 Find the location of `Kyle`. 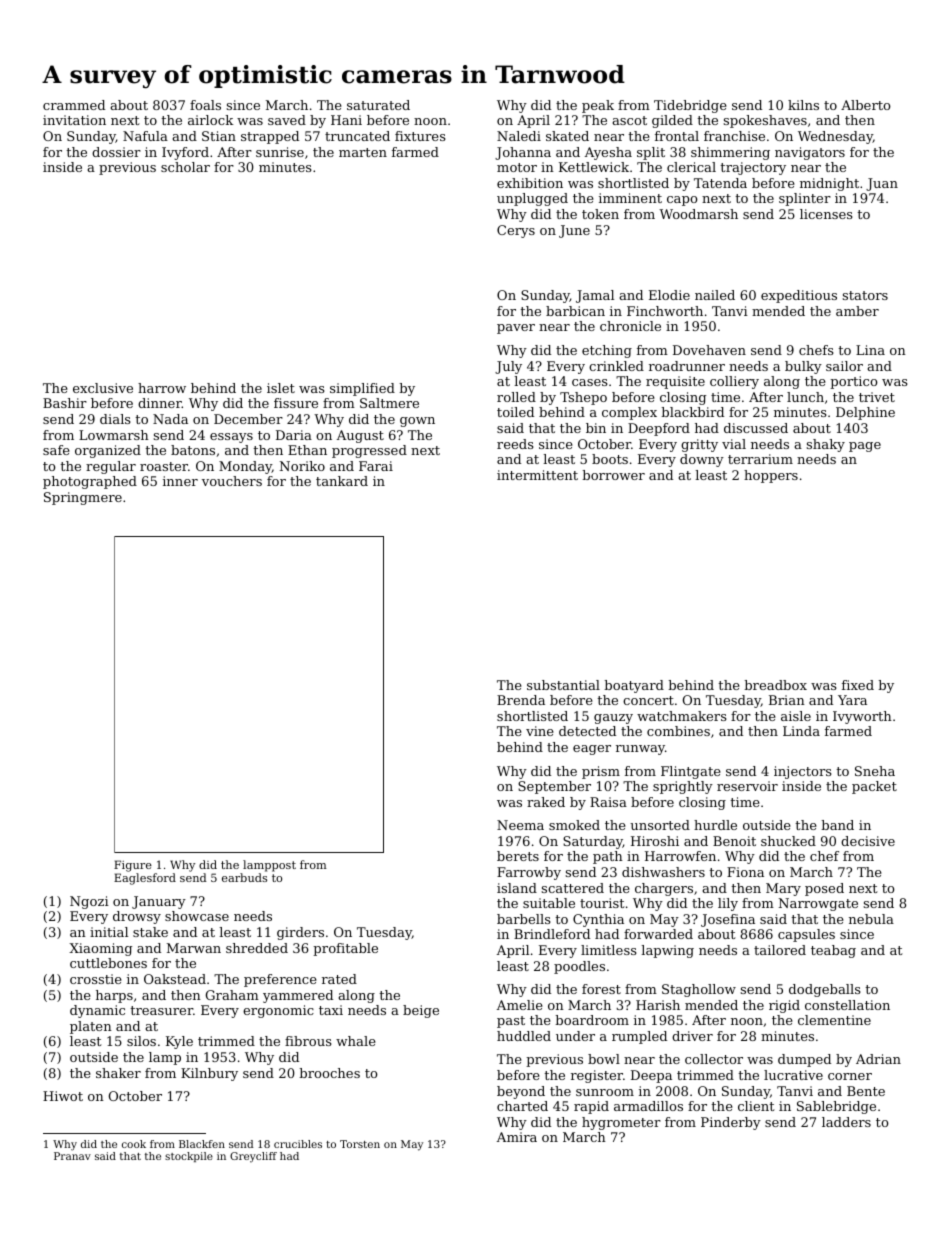

Kyle is located at coordinates (179, 1042).
